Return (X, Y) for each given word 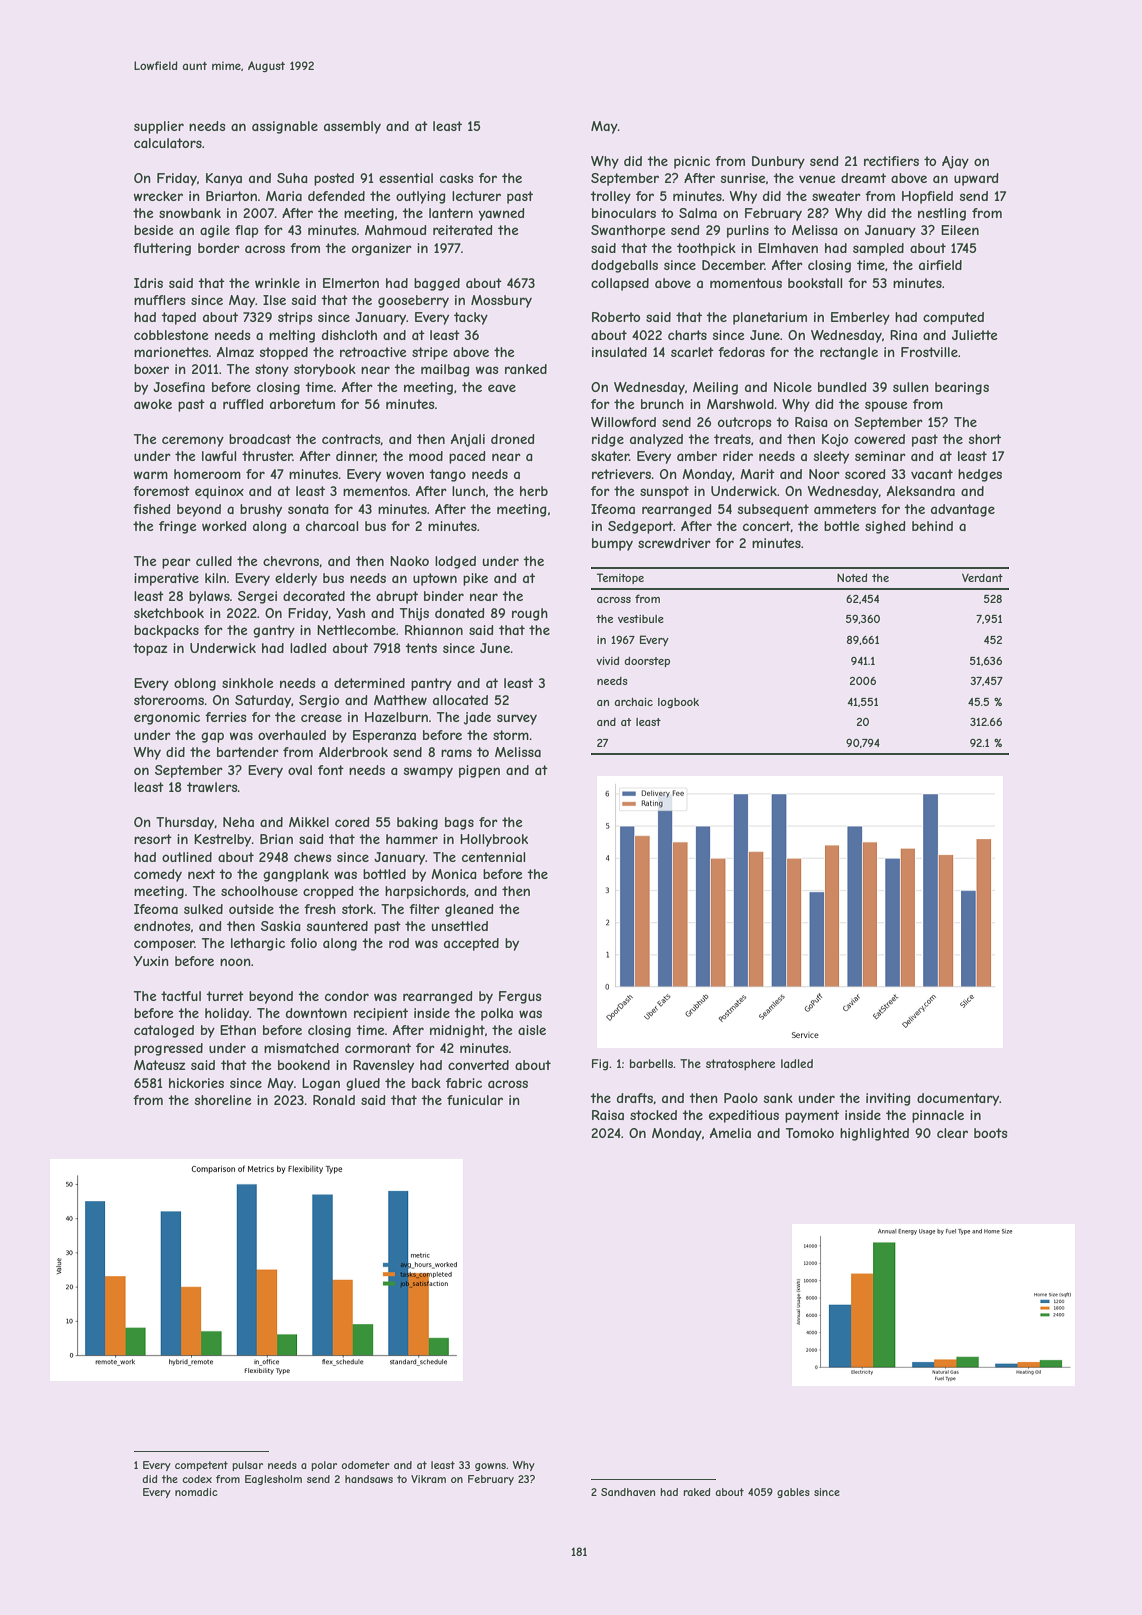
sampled (878, 249)
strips (295, 318)
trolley (610, 197)
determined (369, 683)
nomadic (196, 1492)
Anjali (468, 440)
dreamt (863, 178)
